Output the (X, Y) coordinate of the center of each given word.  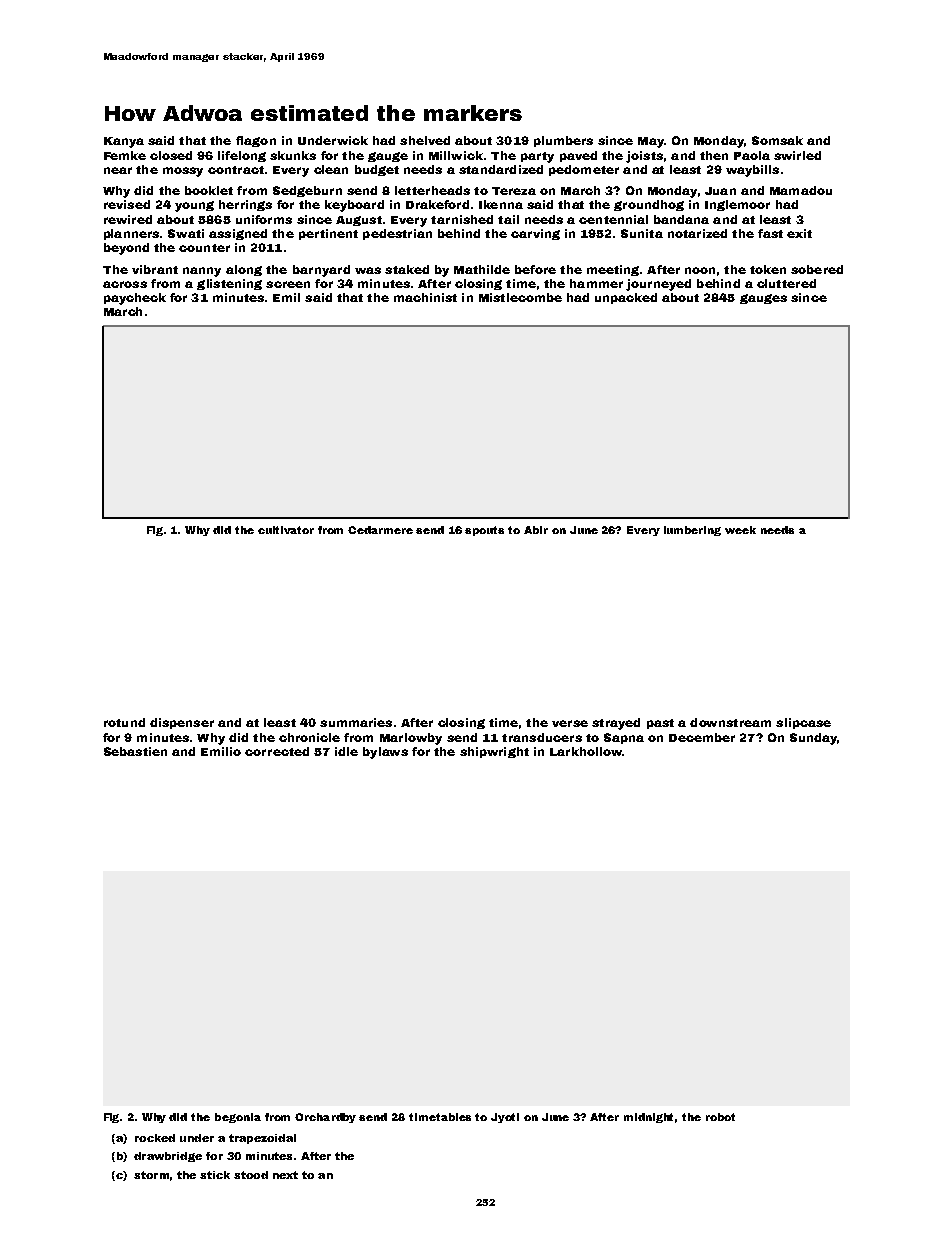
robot (720, 1117)
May (651, 142)
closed (171, 155)
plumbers (563, 141)
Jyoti (505, 1118)
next (285, 1175)
